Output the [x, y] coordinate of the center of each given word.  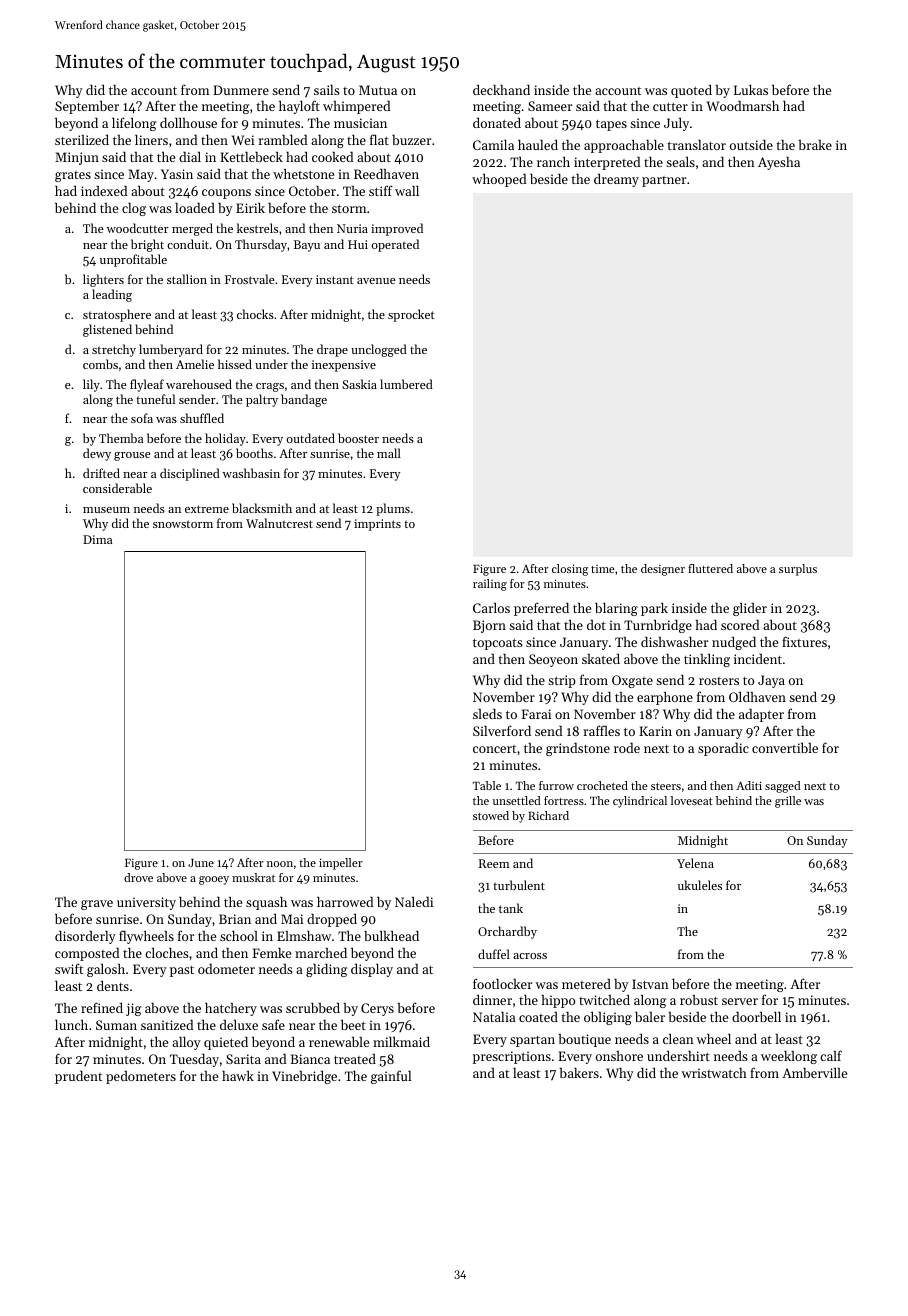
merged [192, 229]
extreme [207, 509]
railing [490, 585]
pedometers [141, 1077]
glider [750, 609]
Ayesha [779, 163]
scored [740, 625]
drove [138, 877]
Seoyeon [553, 660]
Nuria [352, 228]
